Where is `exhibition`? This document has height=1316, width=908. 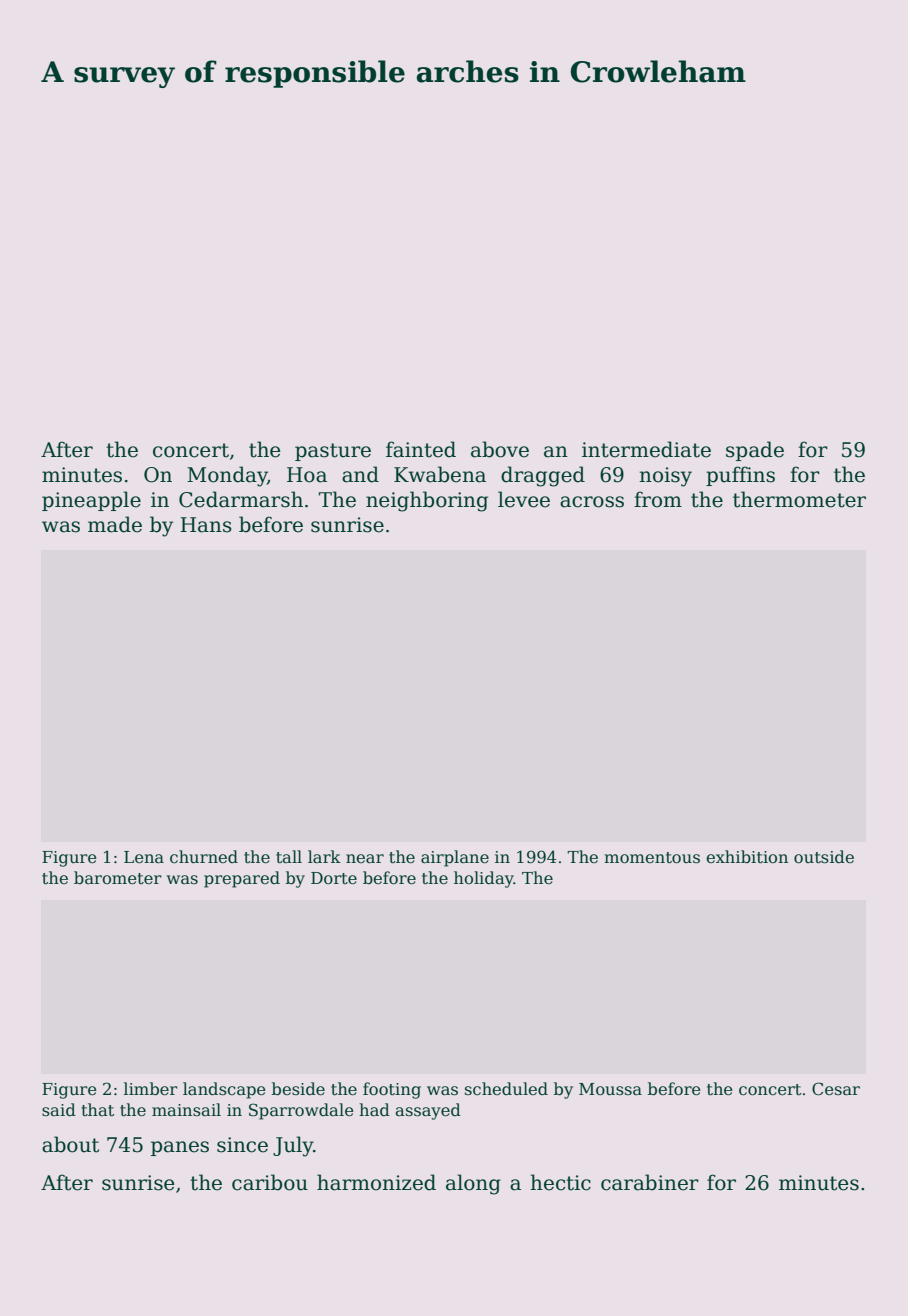 exhibition is located at coordinates (747, 857).
